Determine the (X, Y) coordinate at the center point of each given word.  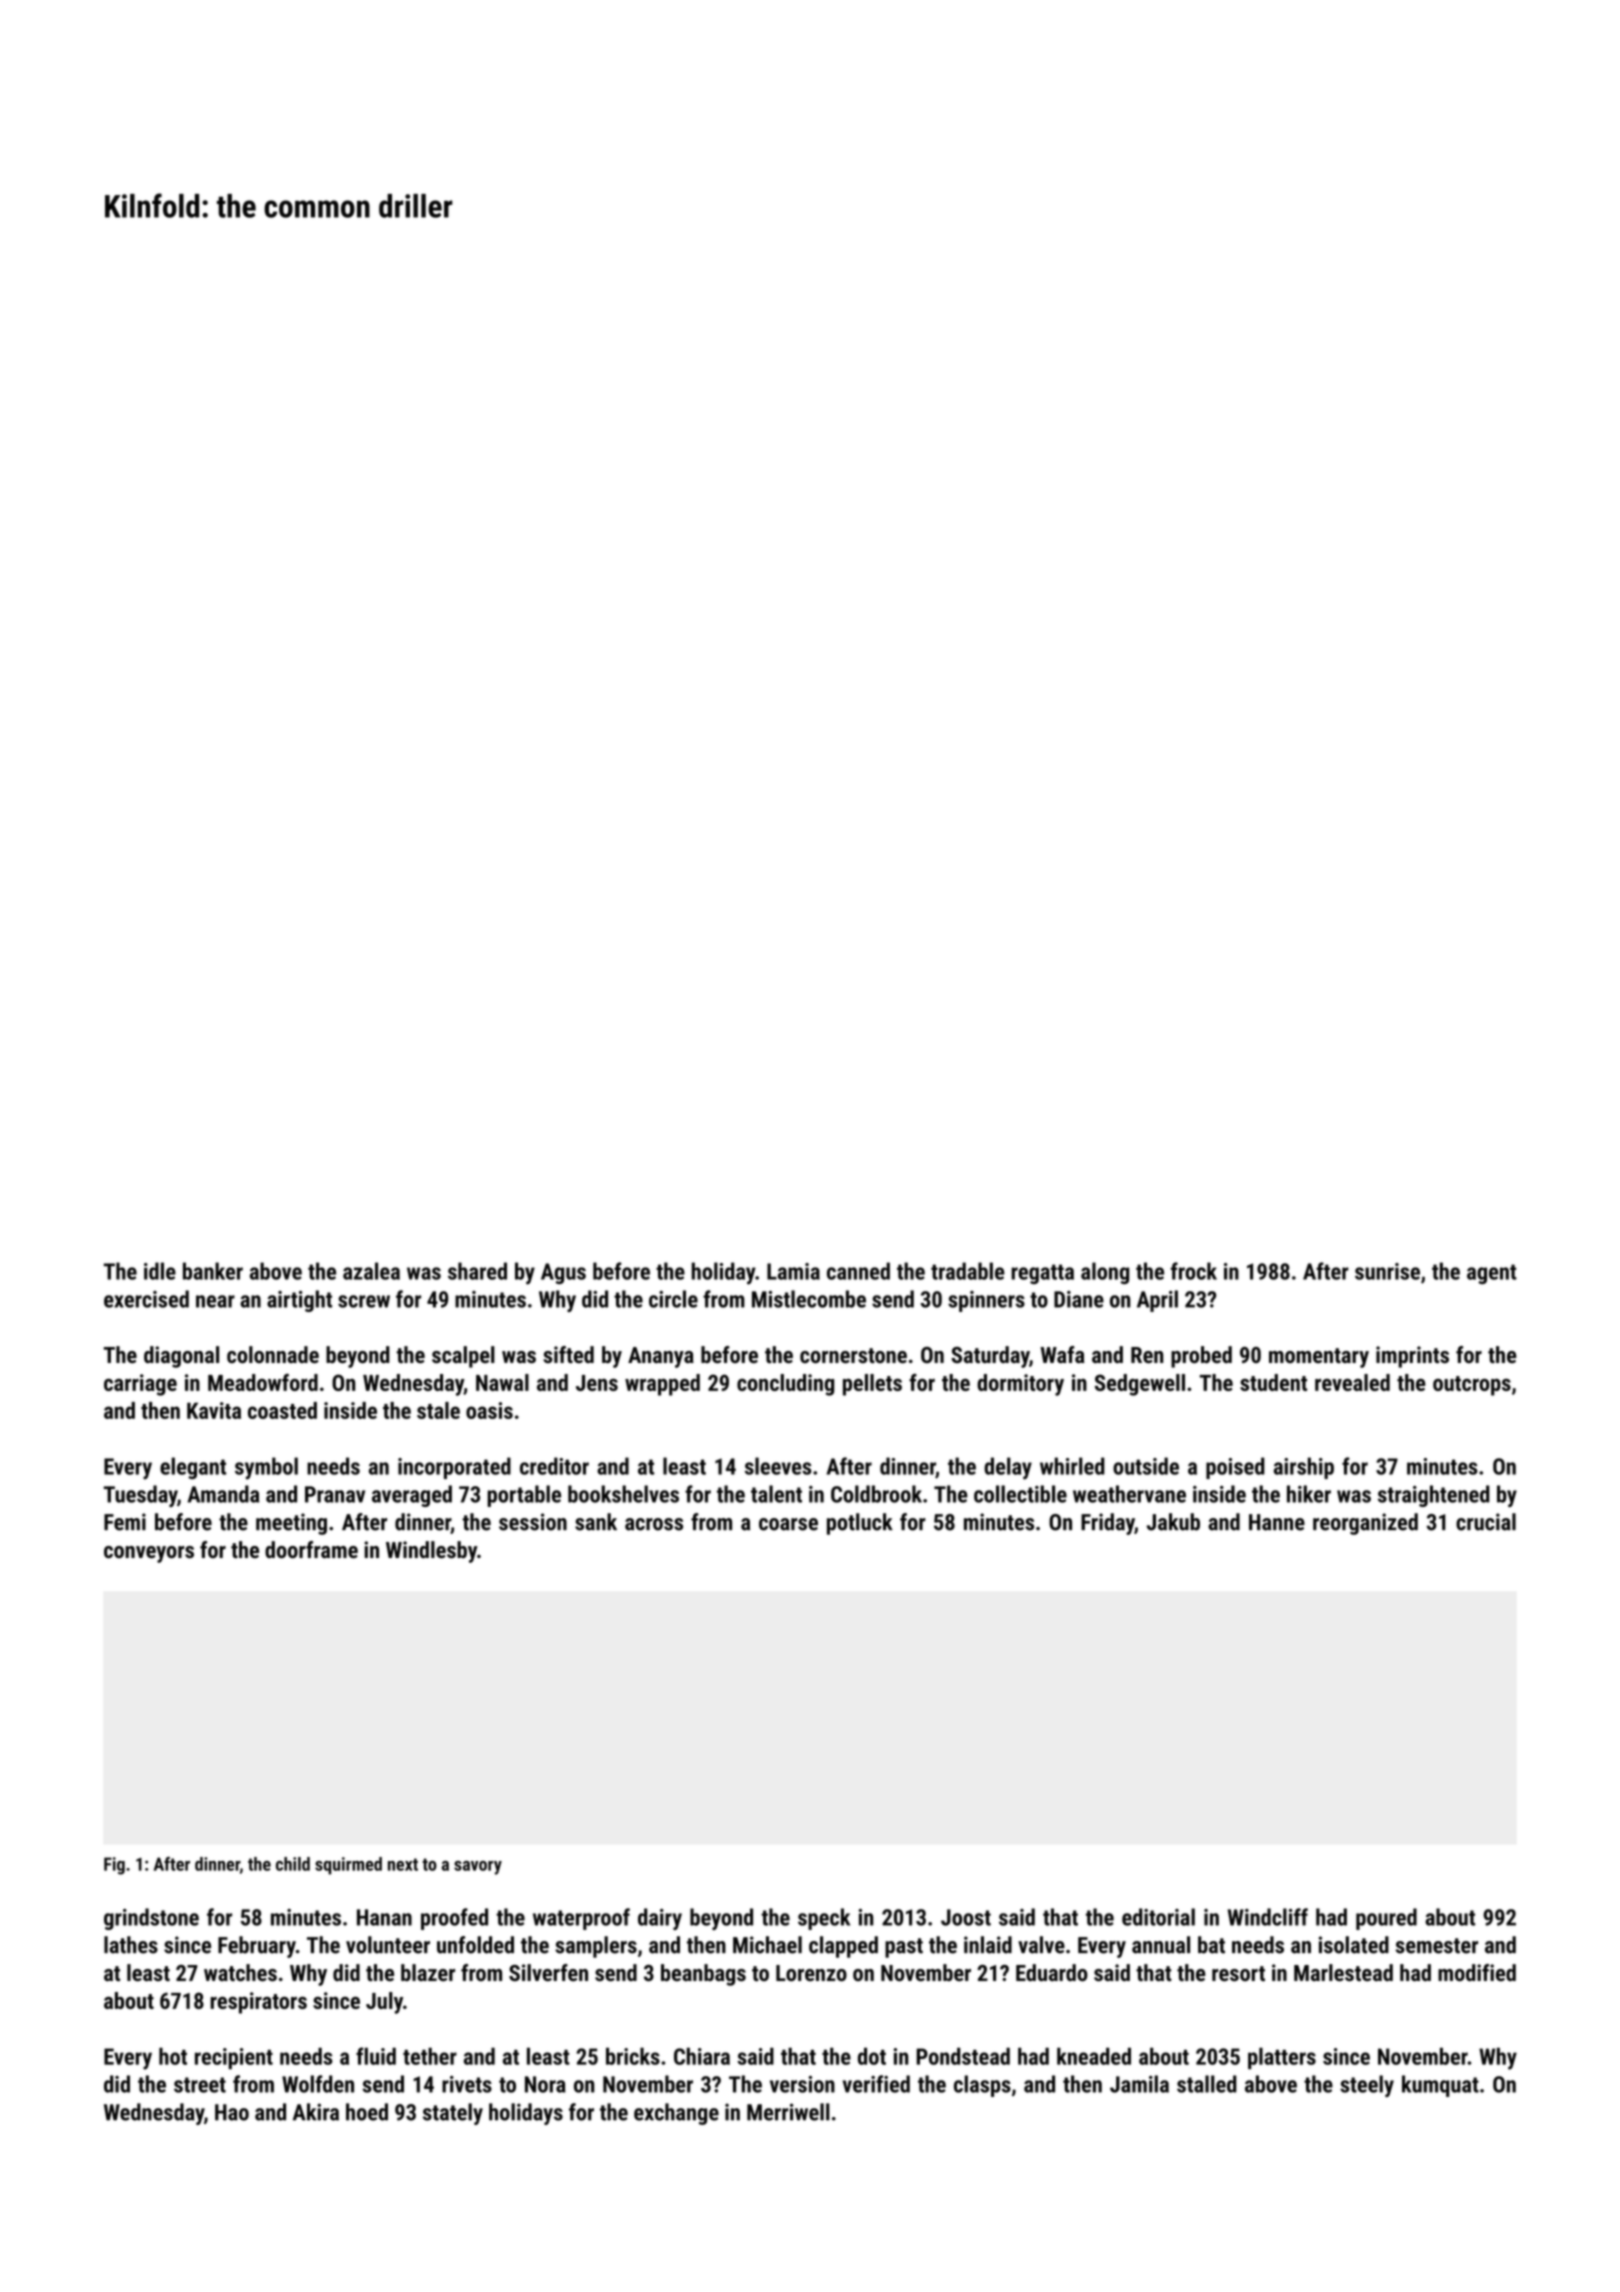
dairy (660, 1919)
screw (364, 1301)
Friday (1108, 1524)
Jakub (1173, 1522)
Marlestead (1343, 1973)
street (200, 2085)
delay (1008, 1468)
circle (673, 1299)
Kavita (214, 1410)
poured (1386, 1919)
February (257, 1947)
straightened (1434, 1496)
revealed (1352, 1382)
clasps (982, 2086)
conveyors (149, 1554)
